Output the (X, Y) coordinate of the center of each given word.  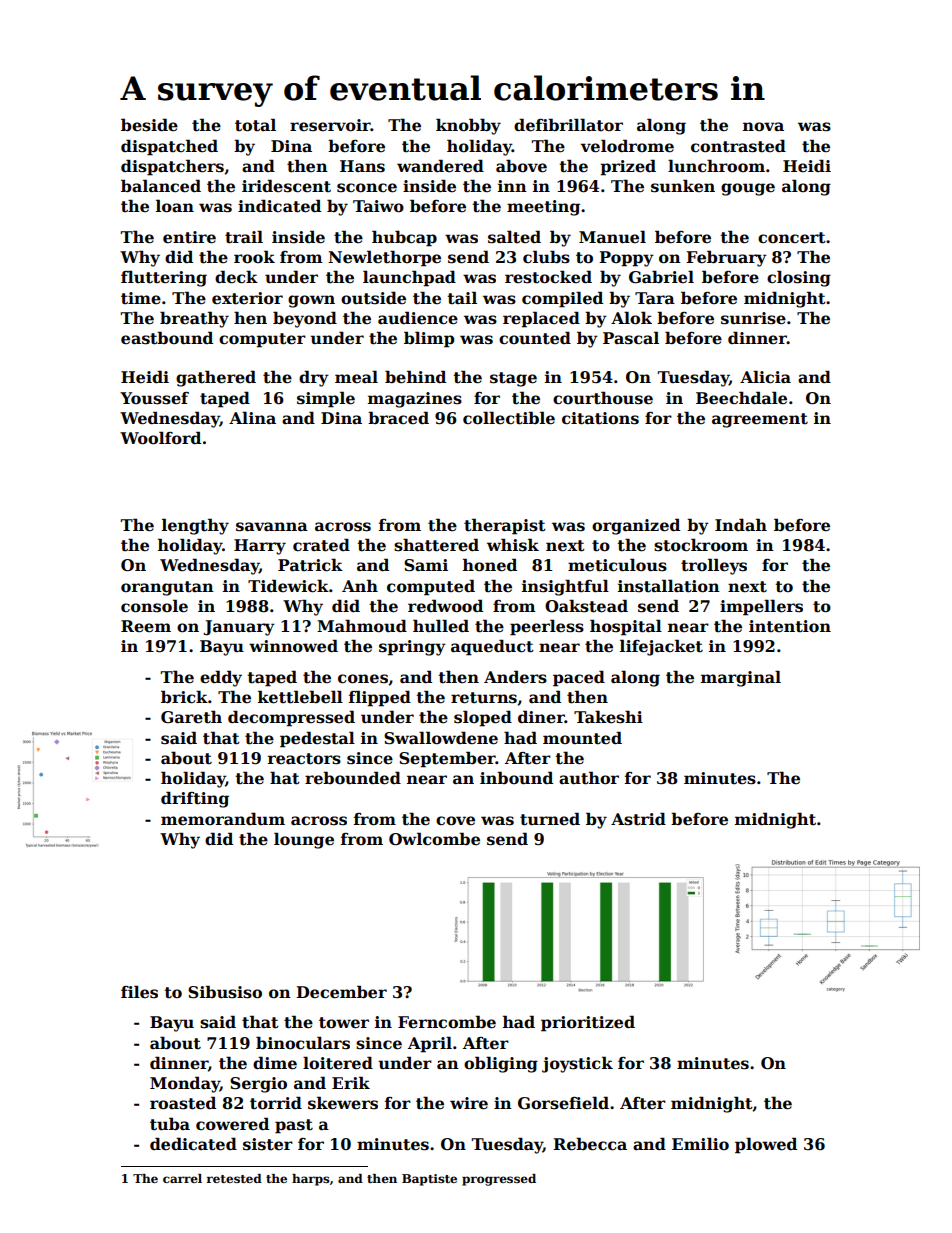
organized (636, 526)
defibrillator (568, 125)
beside (149, 125)
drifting (195, 799)
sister (268, 1144)
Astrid (638, 819)
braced (398, 418)
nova (763, 127)
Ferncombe (447, 1022)
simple (326, 399)
